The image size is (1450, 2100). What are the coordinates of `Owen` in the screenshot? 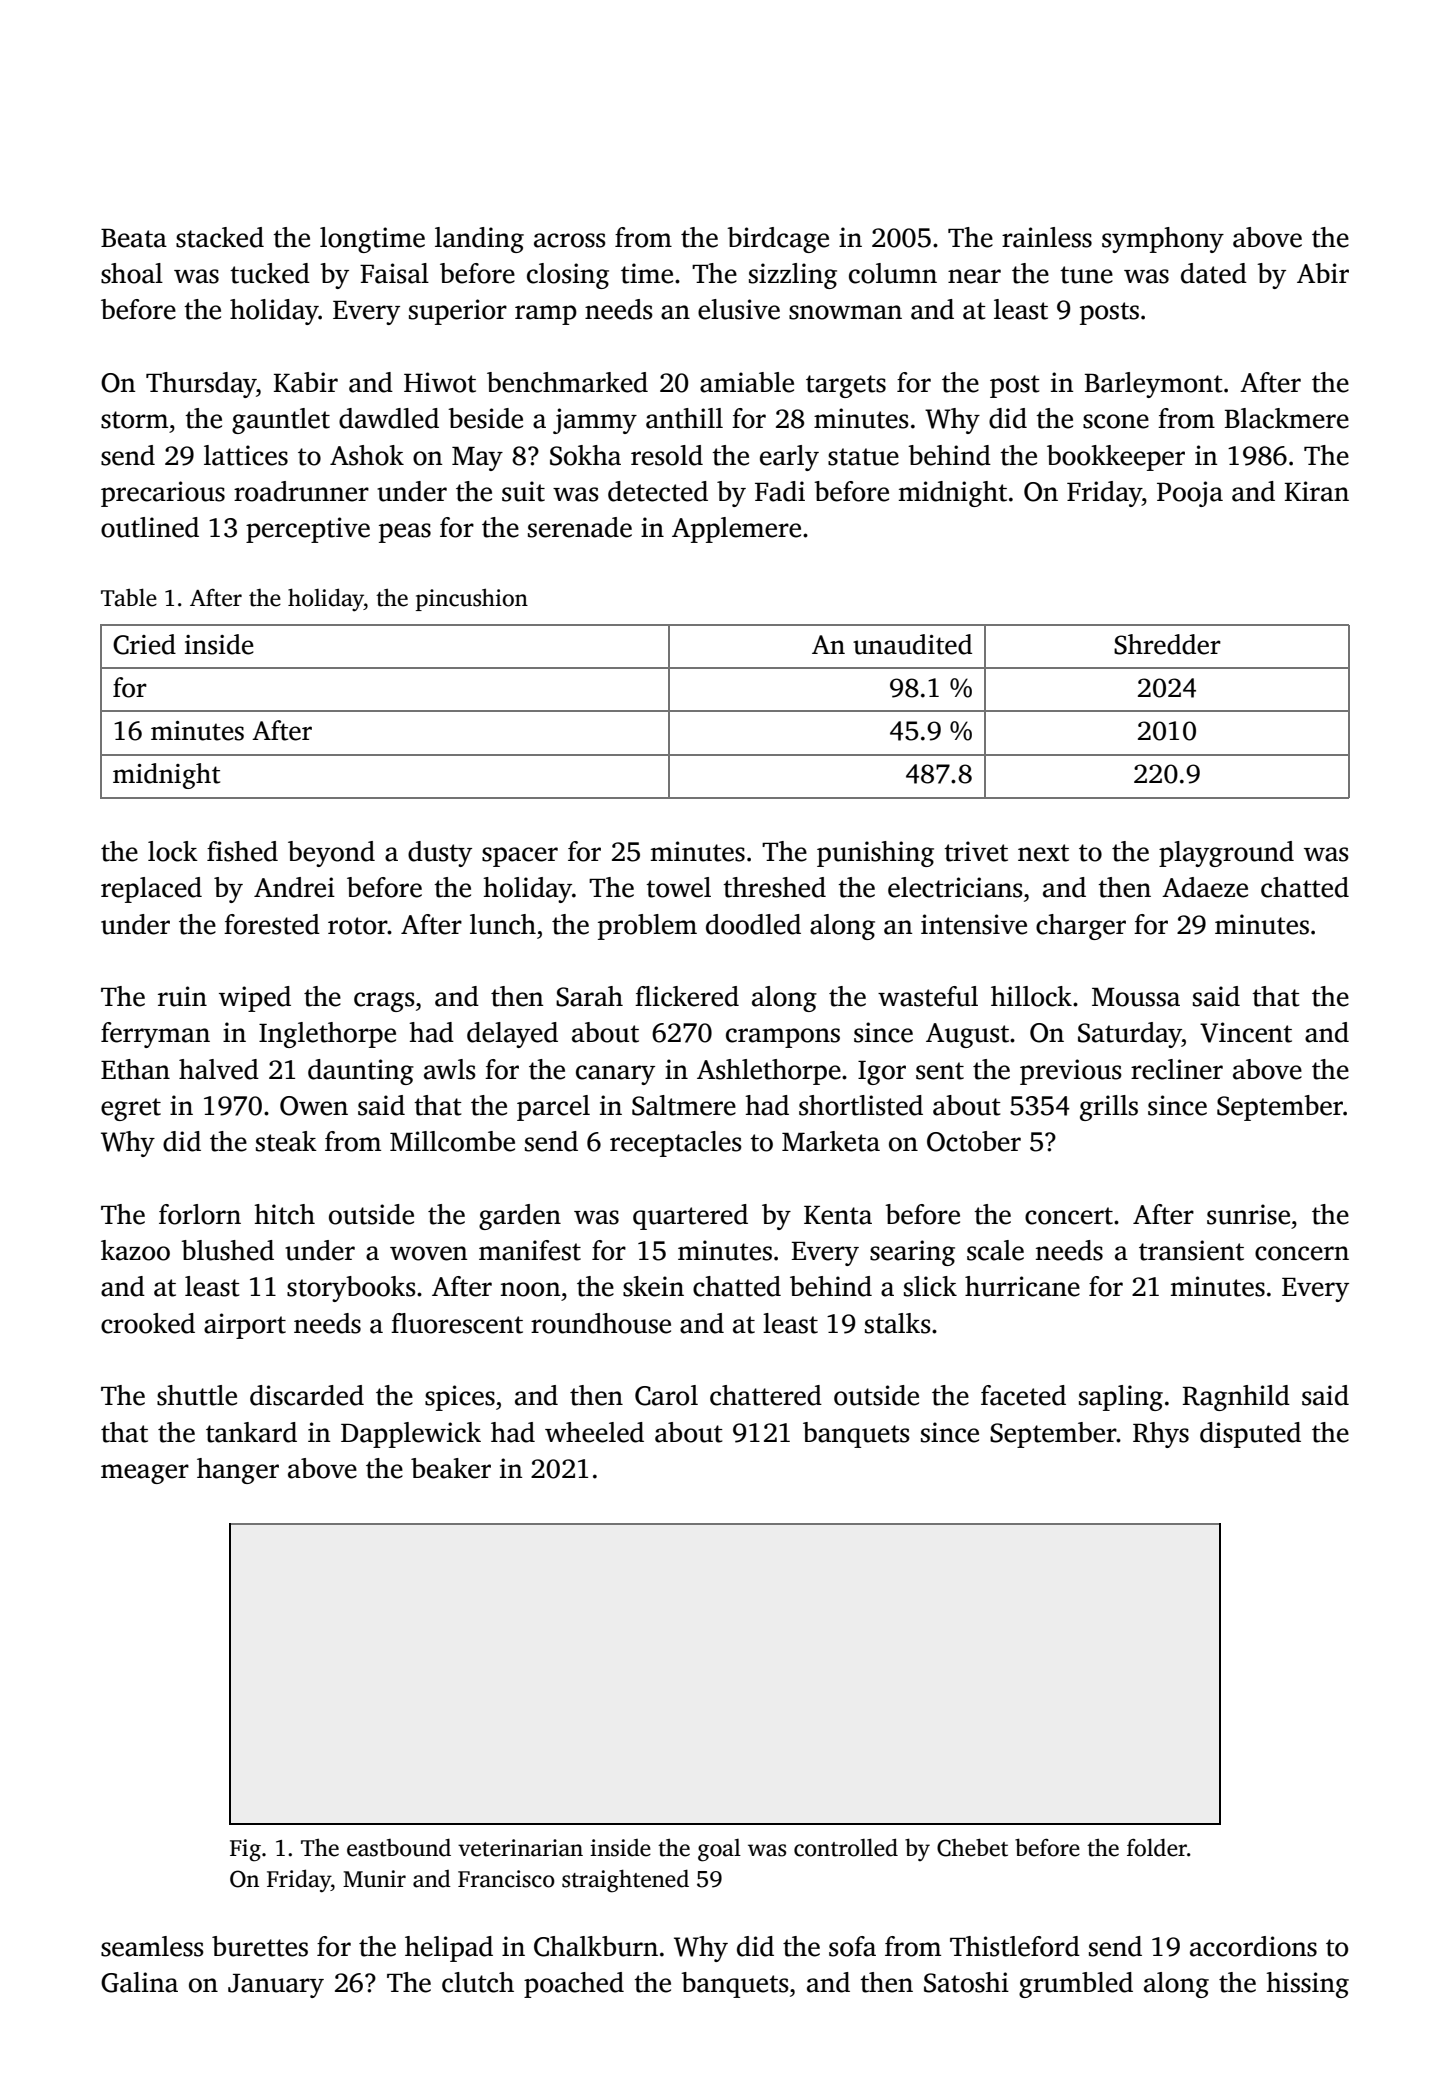 It's located at (314, 1106).
